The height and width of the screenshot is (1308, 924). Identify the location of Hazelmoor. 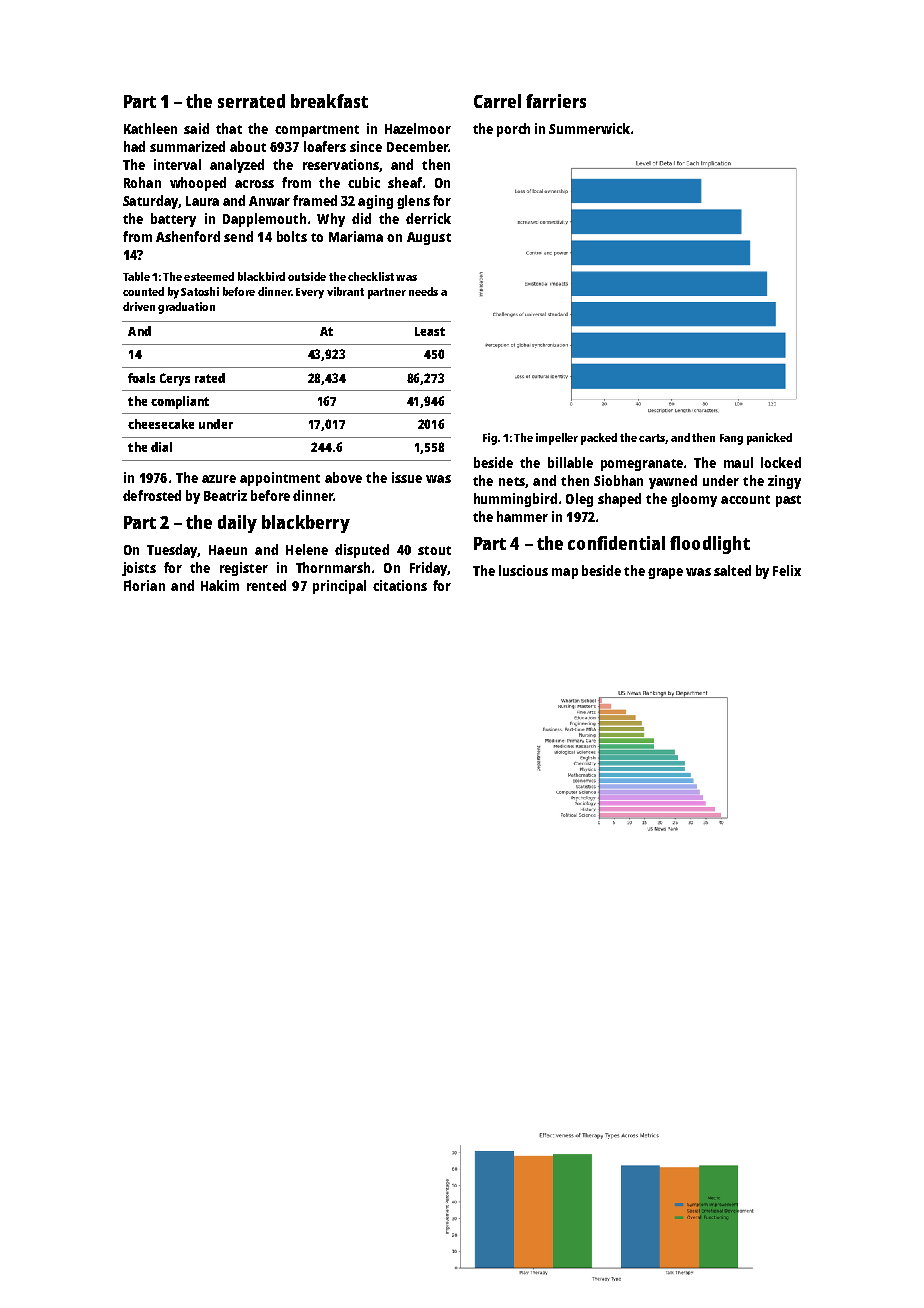
(418, 128).
